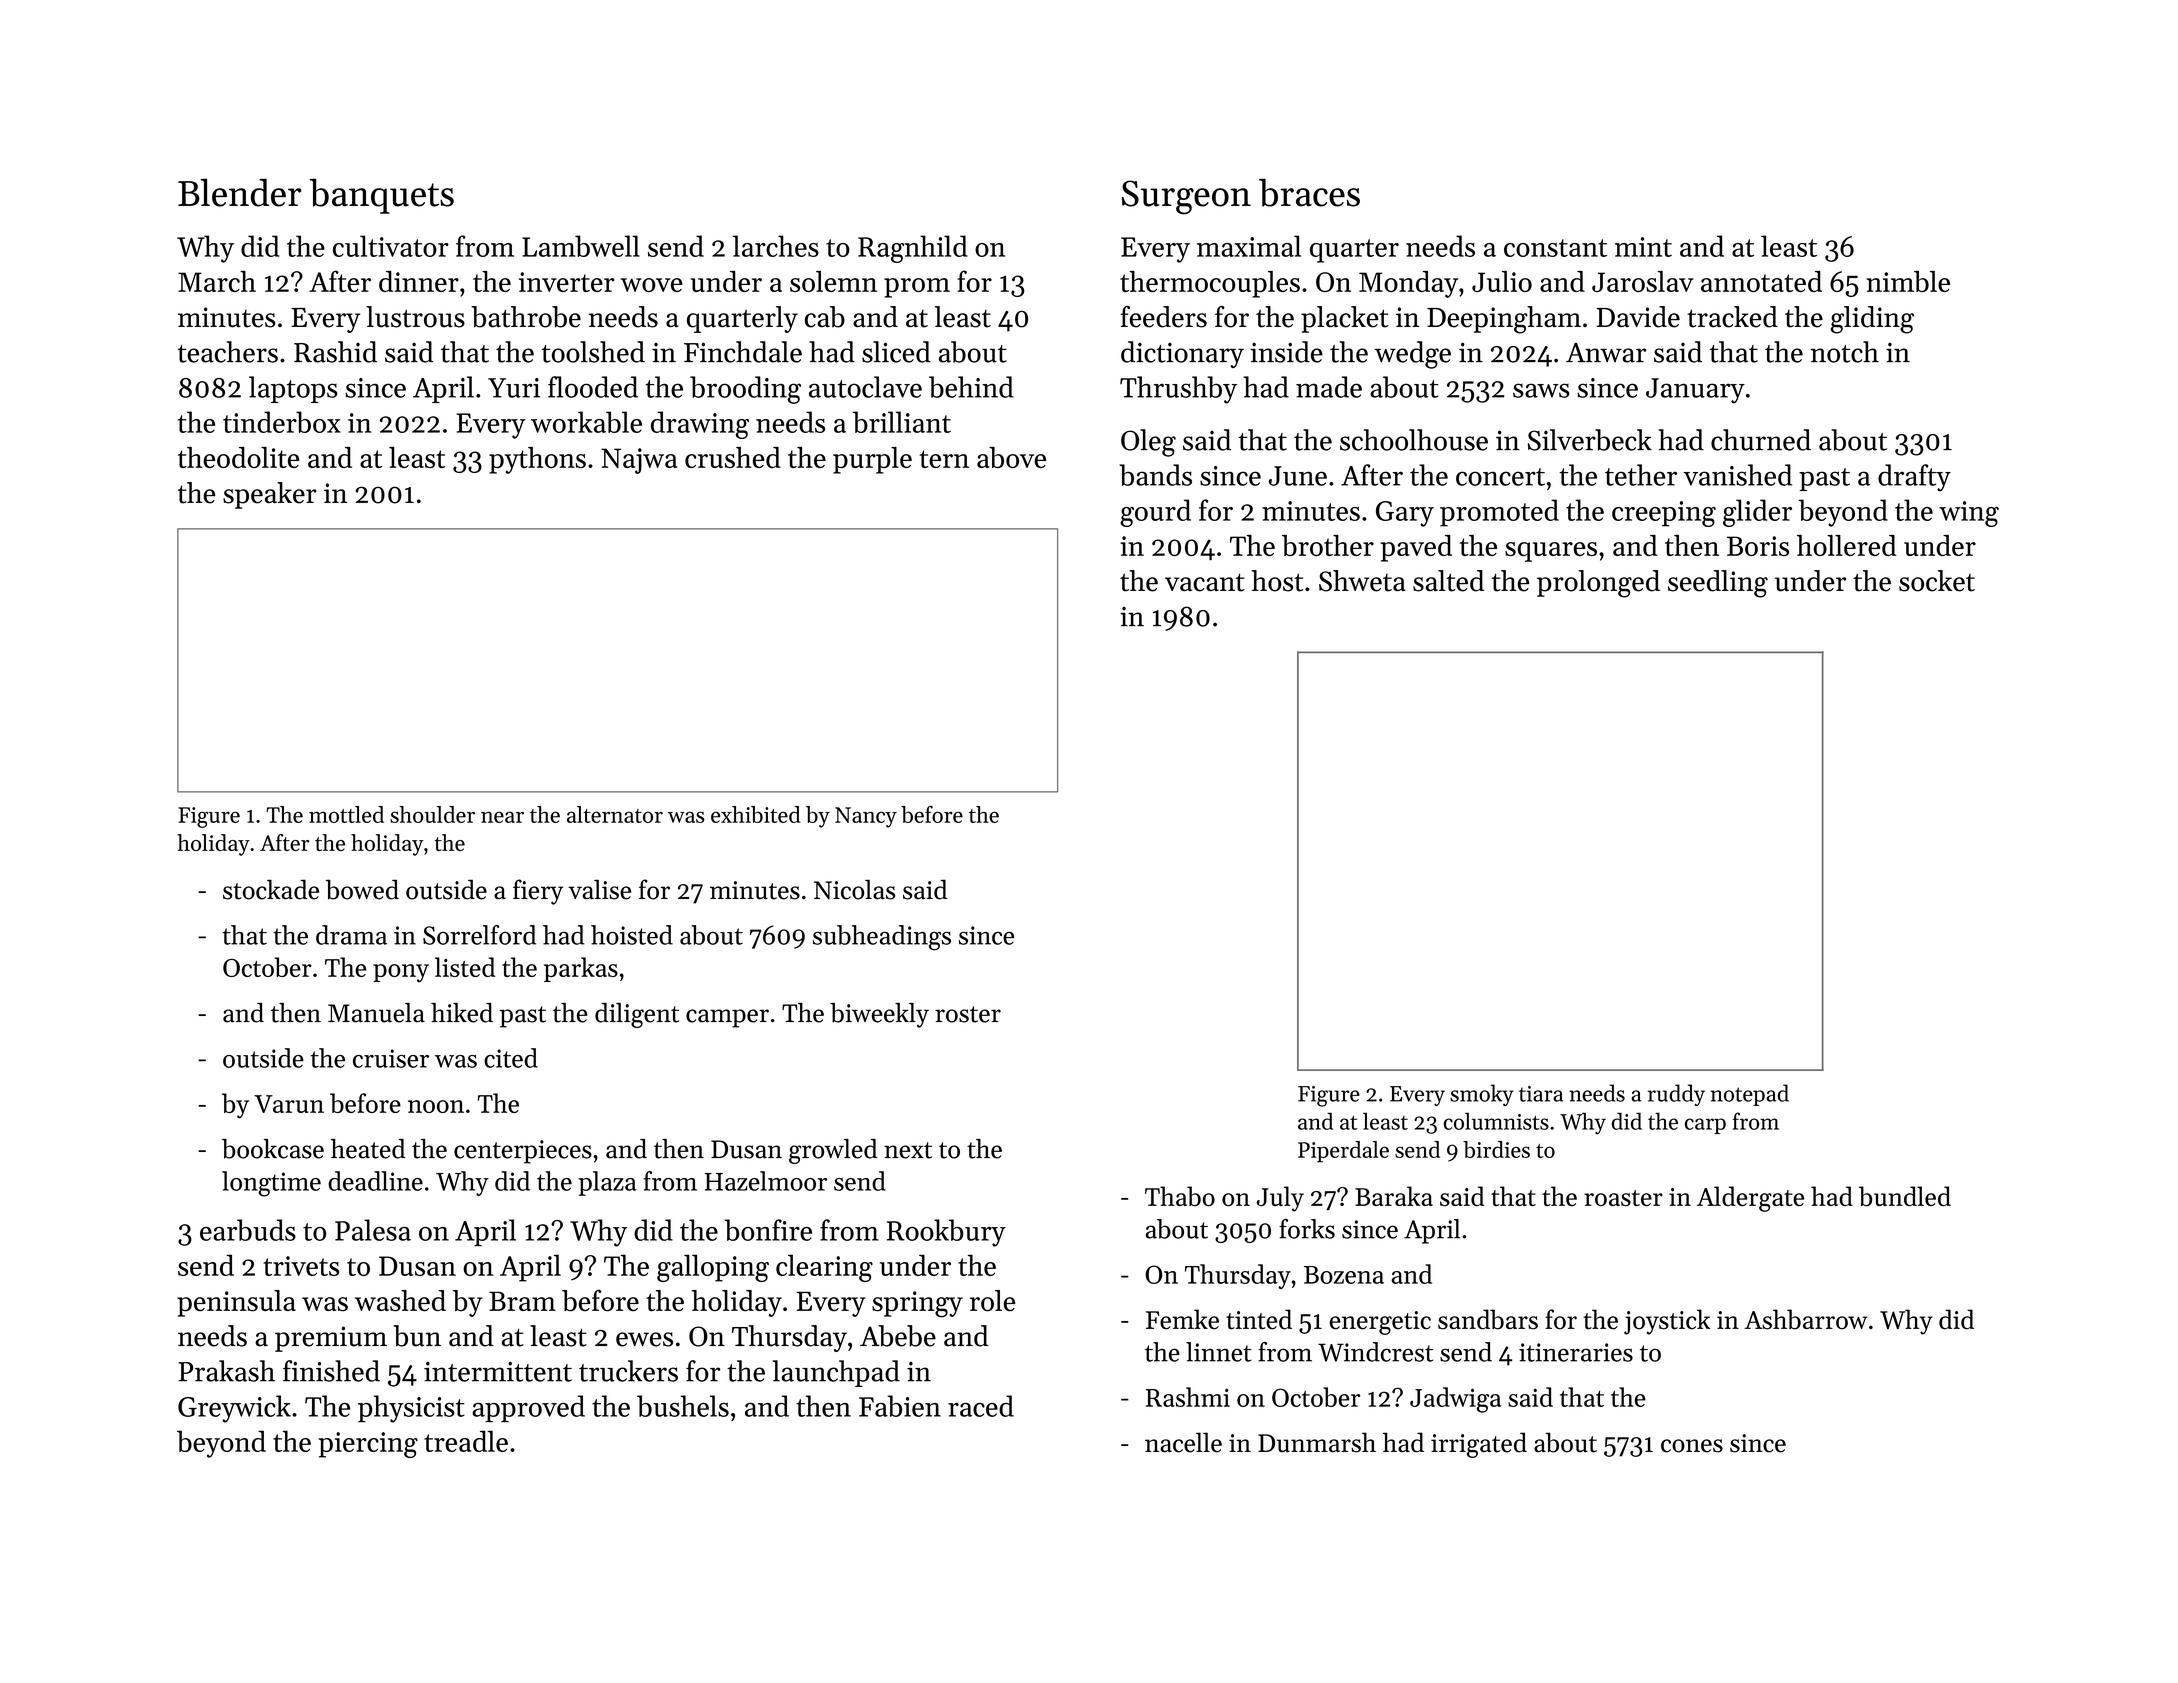 The image size is (2178, 1683). Describe the element at coordinates (879, 1015) in the image. I see `biweekly` at that location.
